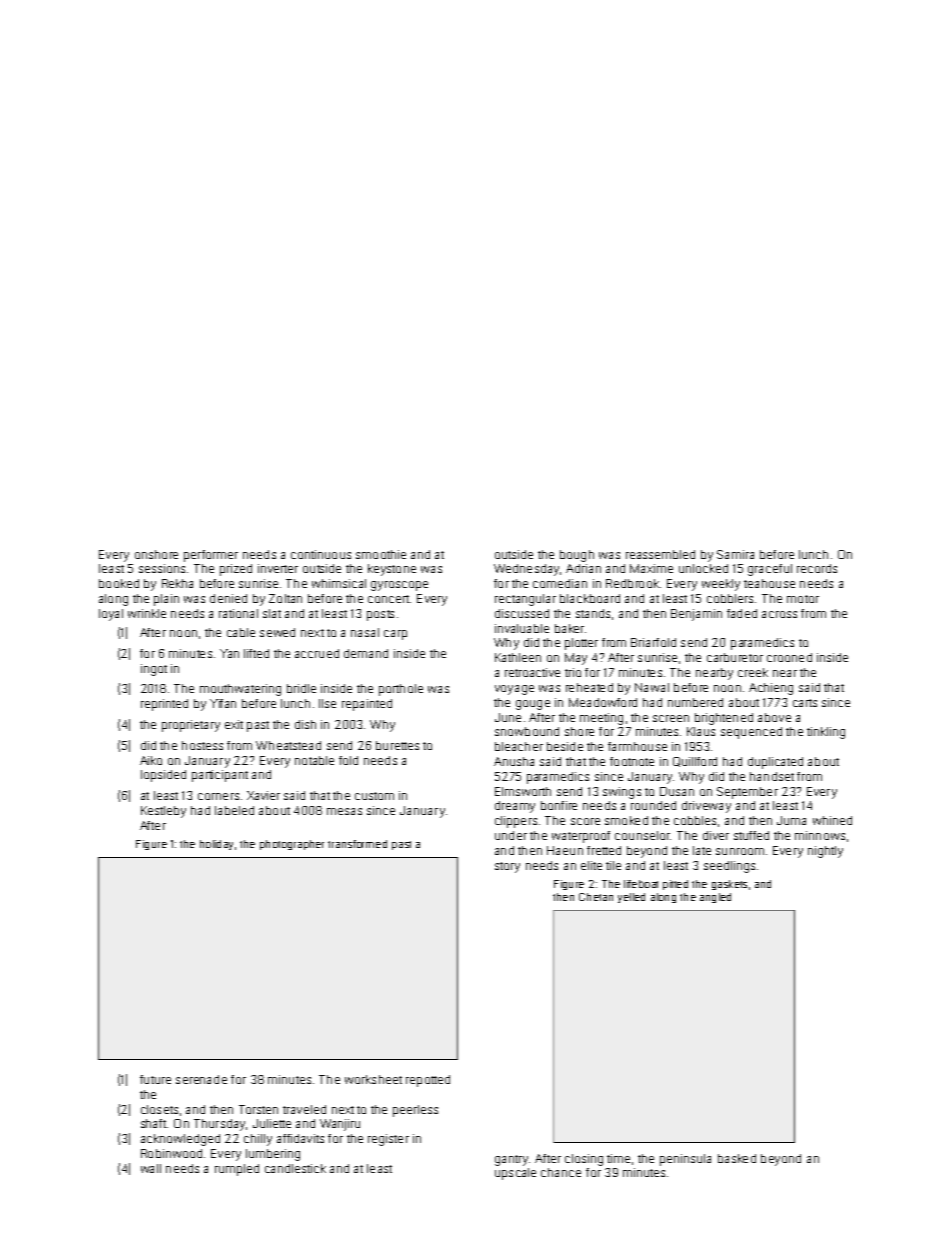  Describe the element at coordinates (211, 556) in the document. I see `performer` at that location.
